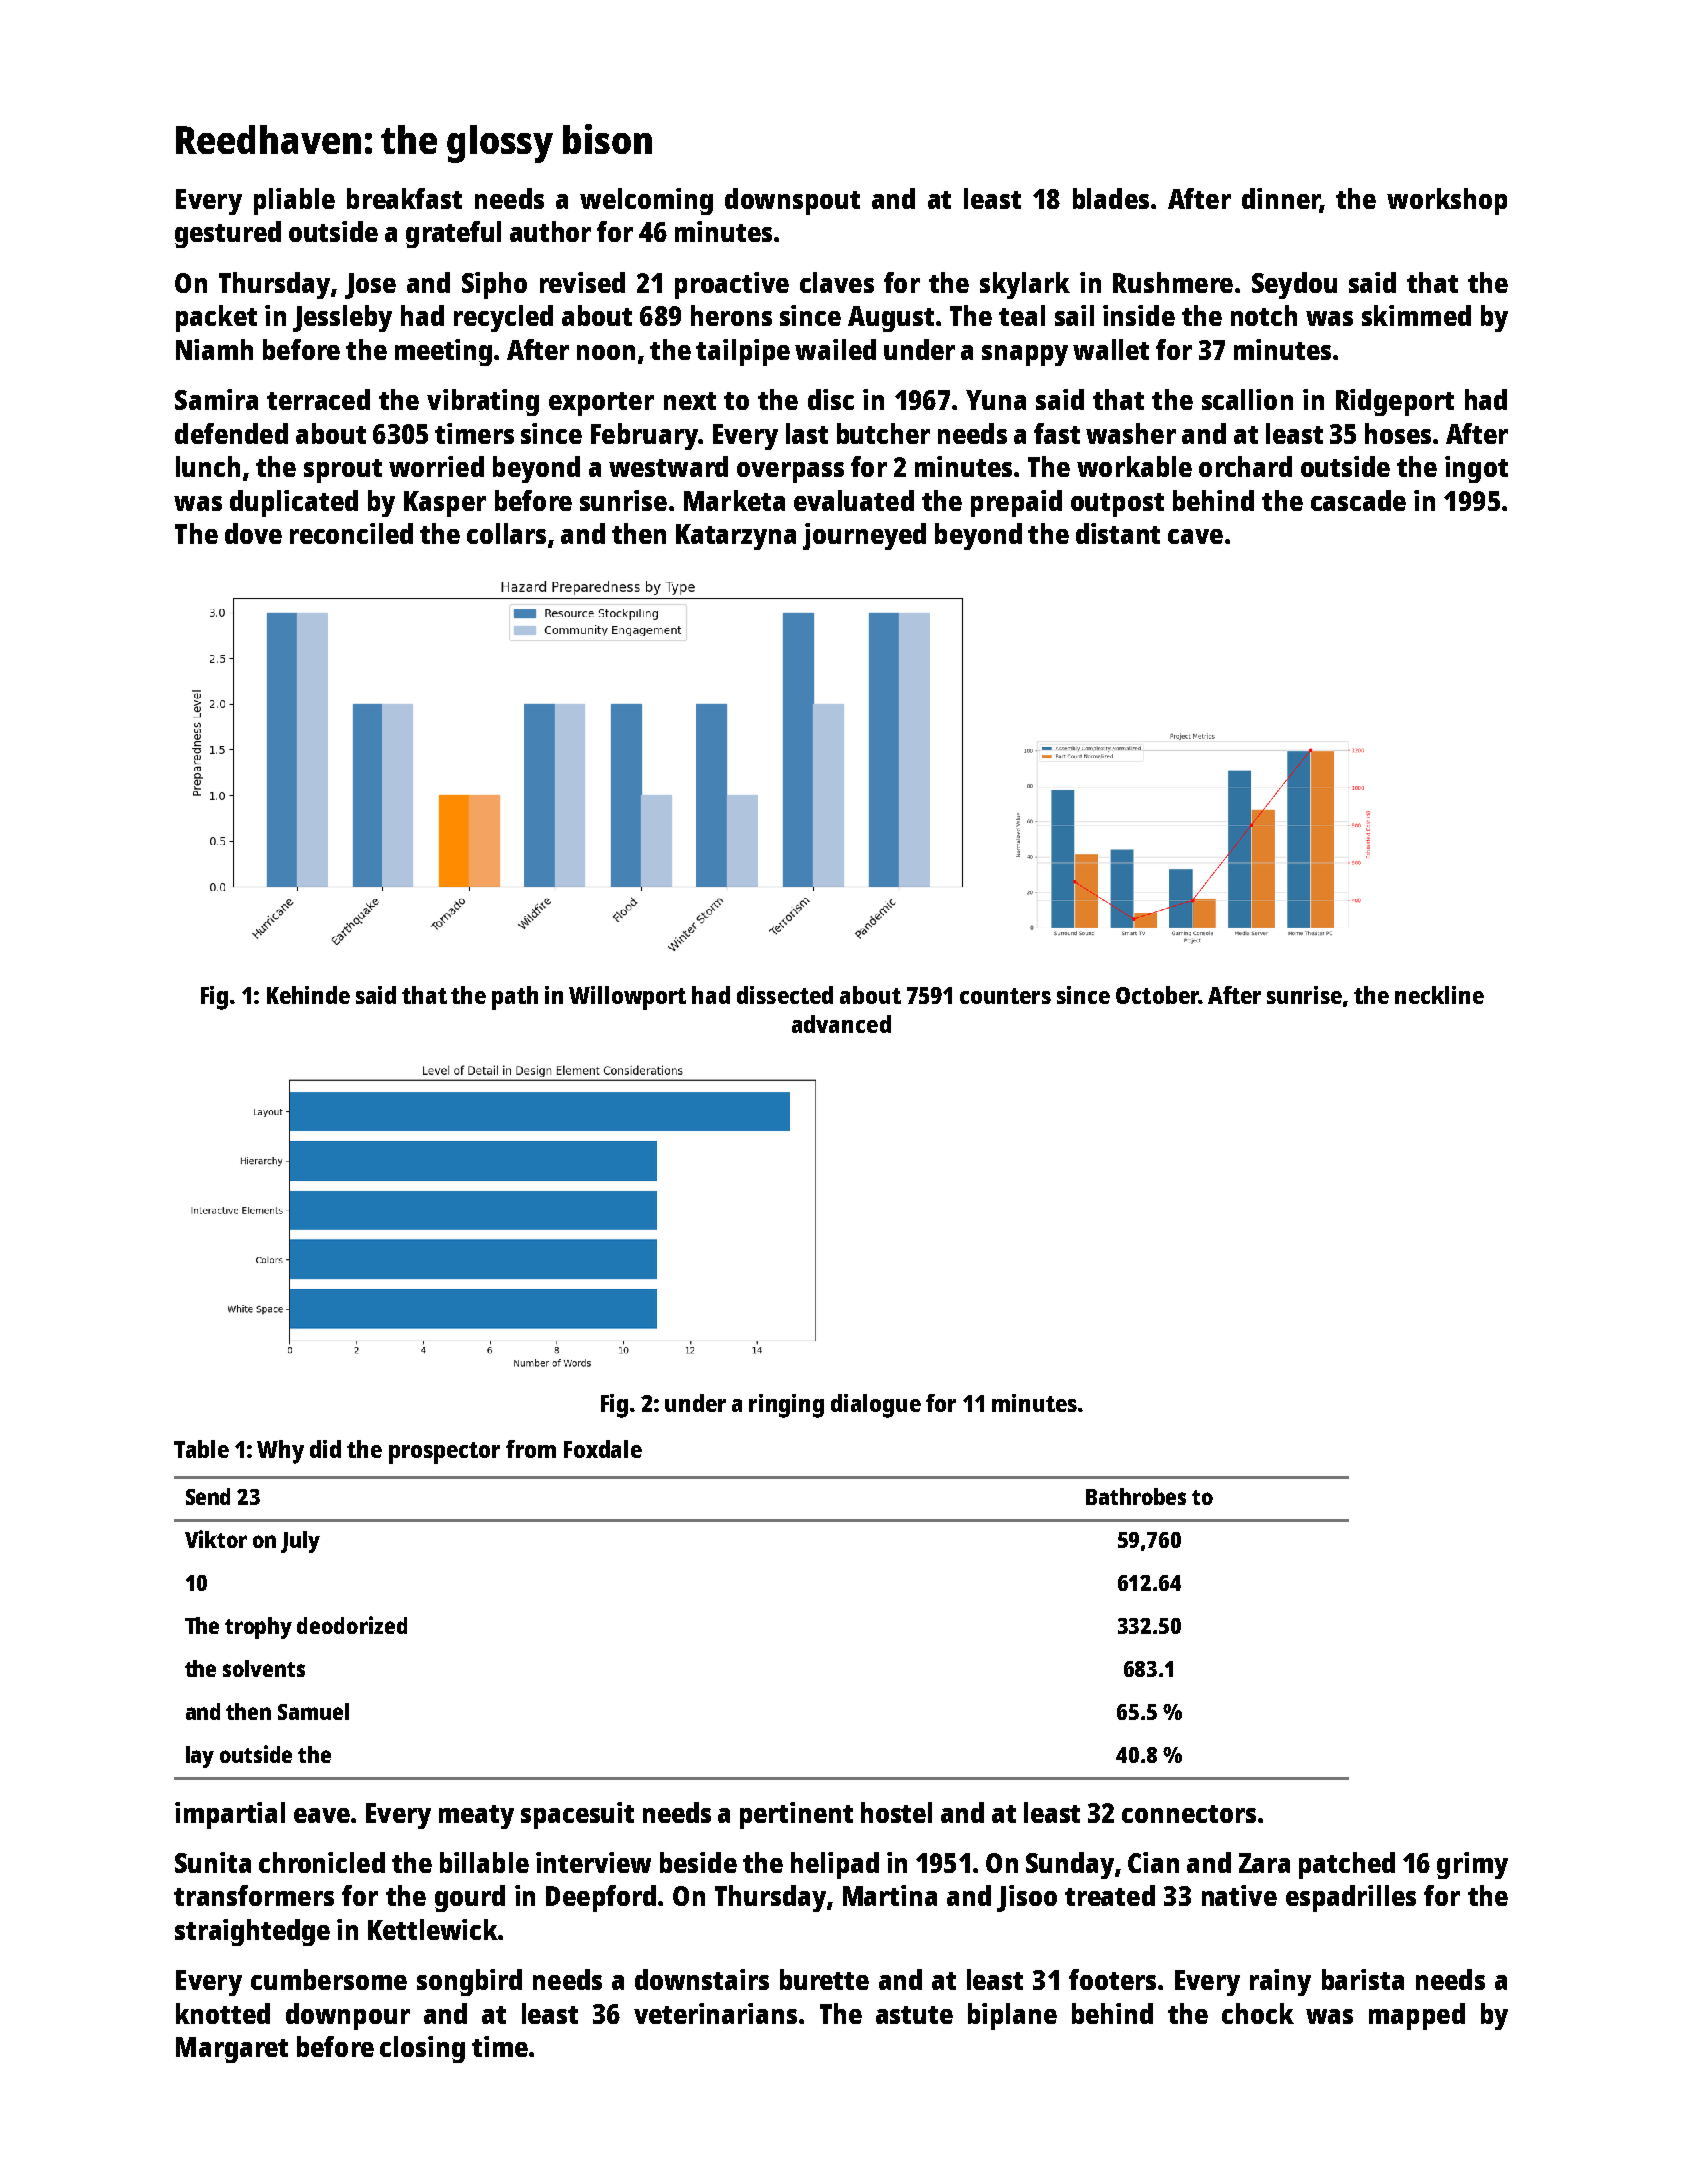 This document has height=2178, width=1683. What do you see at coordinates (208, 466) in the document?
I see `lunch` at bounding box center [208, 466].
